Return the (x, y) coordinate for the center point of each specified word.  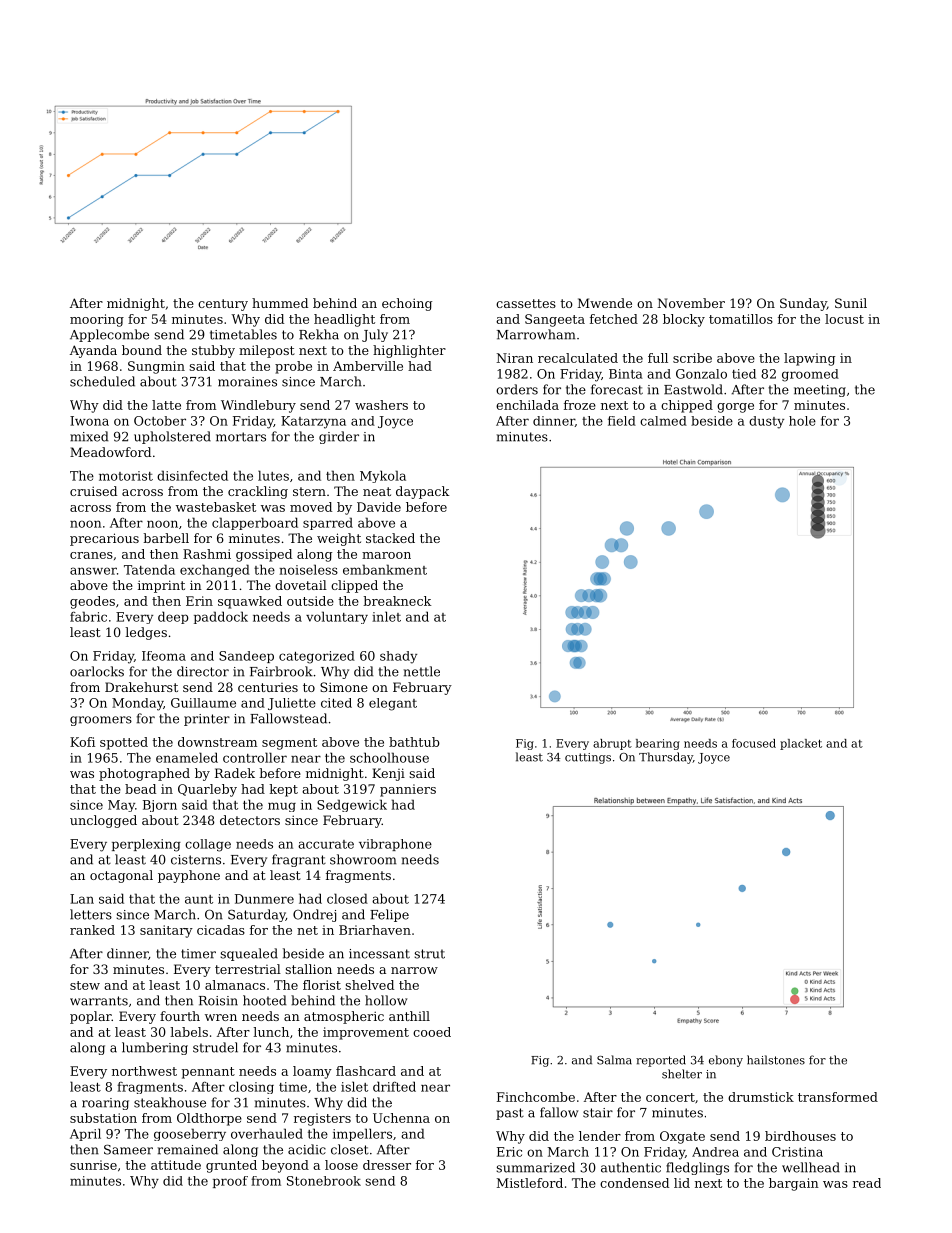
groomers (101, 721)
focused (754, 743)
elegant (393, 704)
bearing (658, 744)
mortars (241, 437)
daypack (422, 492)
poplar (91, 1017)
